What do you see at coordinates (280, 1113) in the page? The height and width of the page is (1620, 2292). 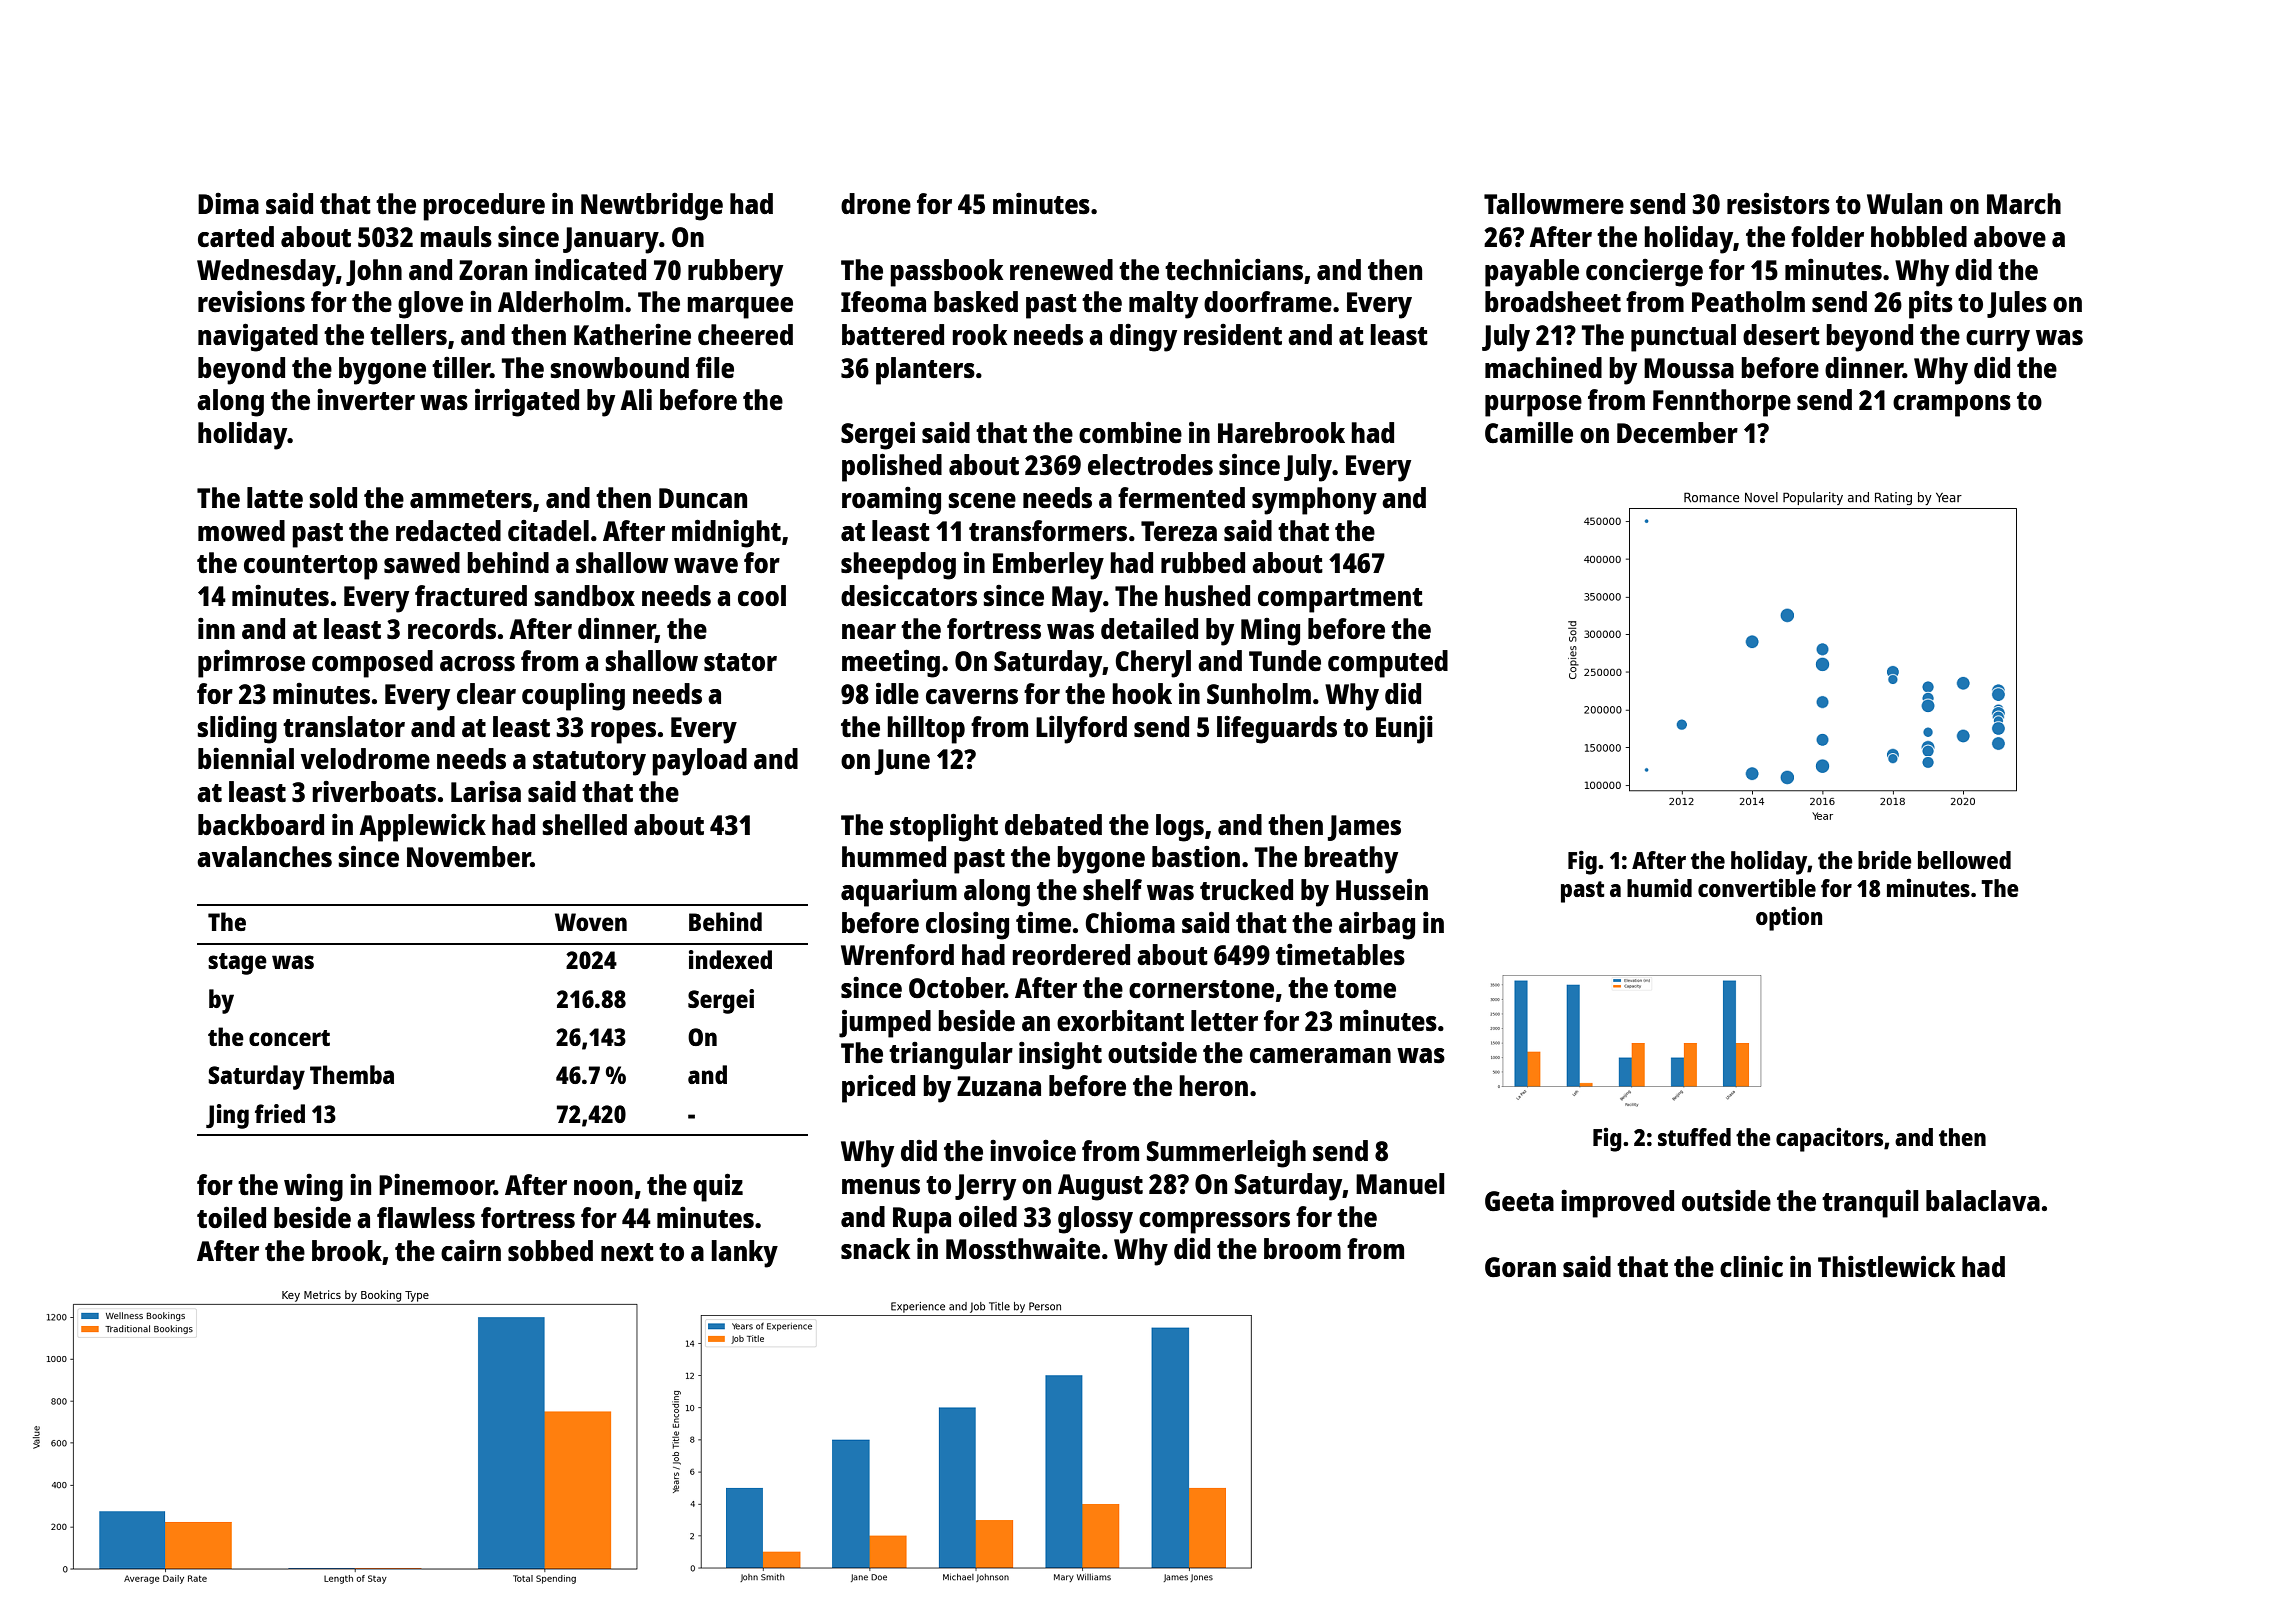 I see `fried` at bounding box center [280, 1113].
